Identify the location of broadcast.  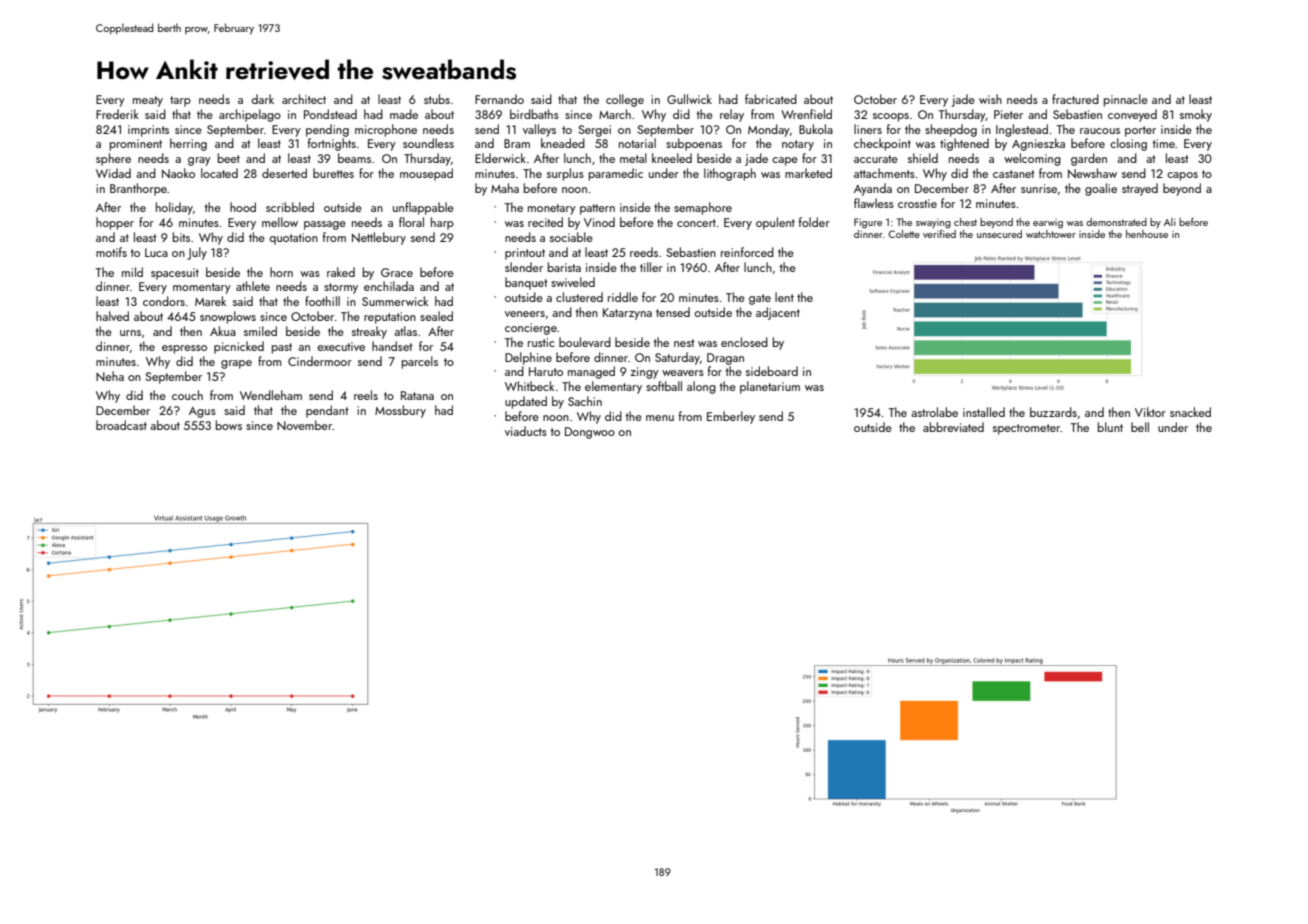
(121, 425).
